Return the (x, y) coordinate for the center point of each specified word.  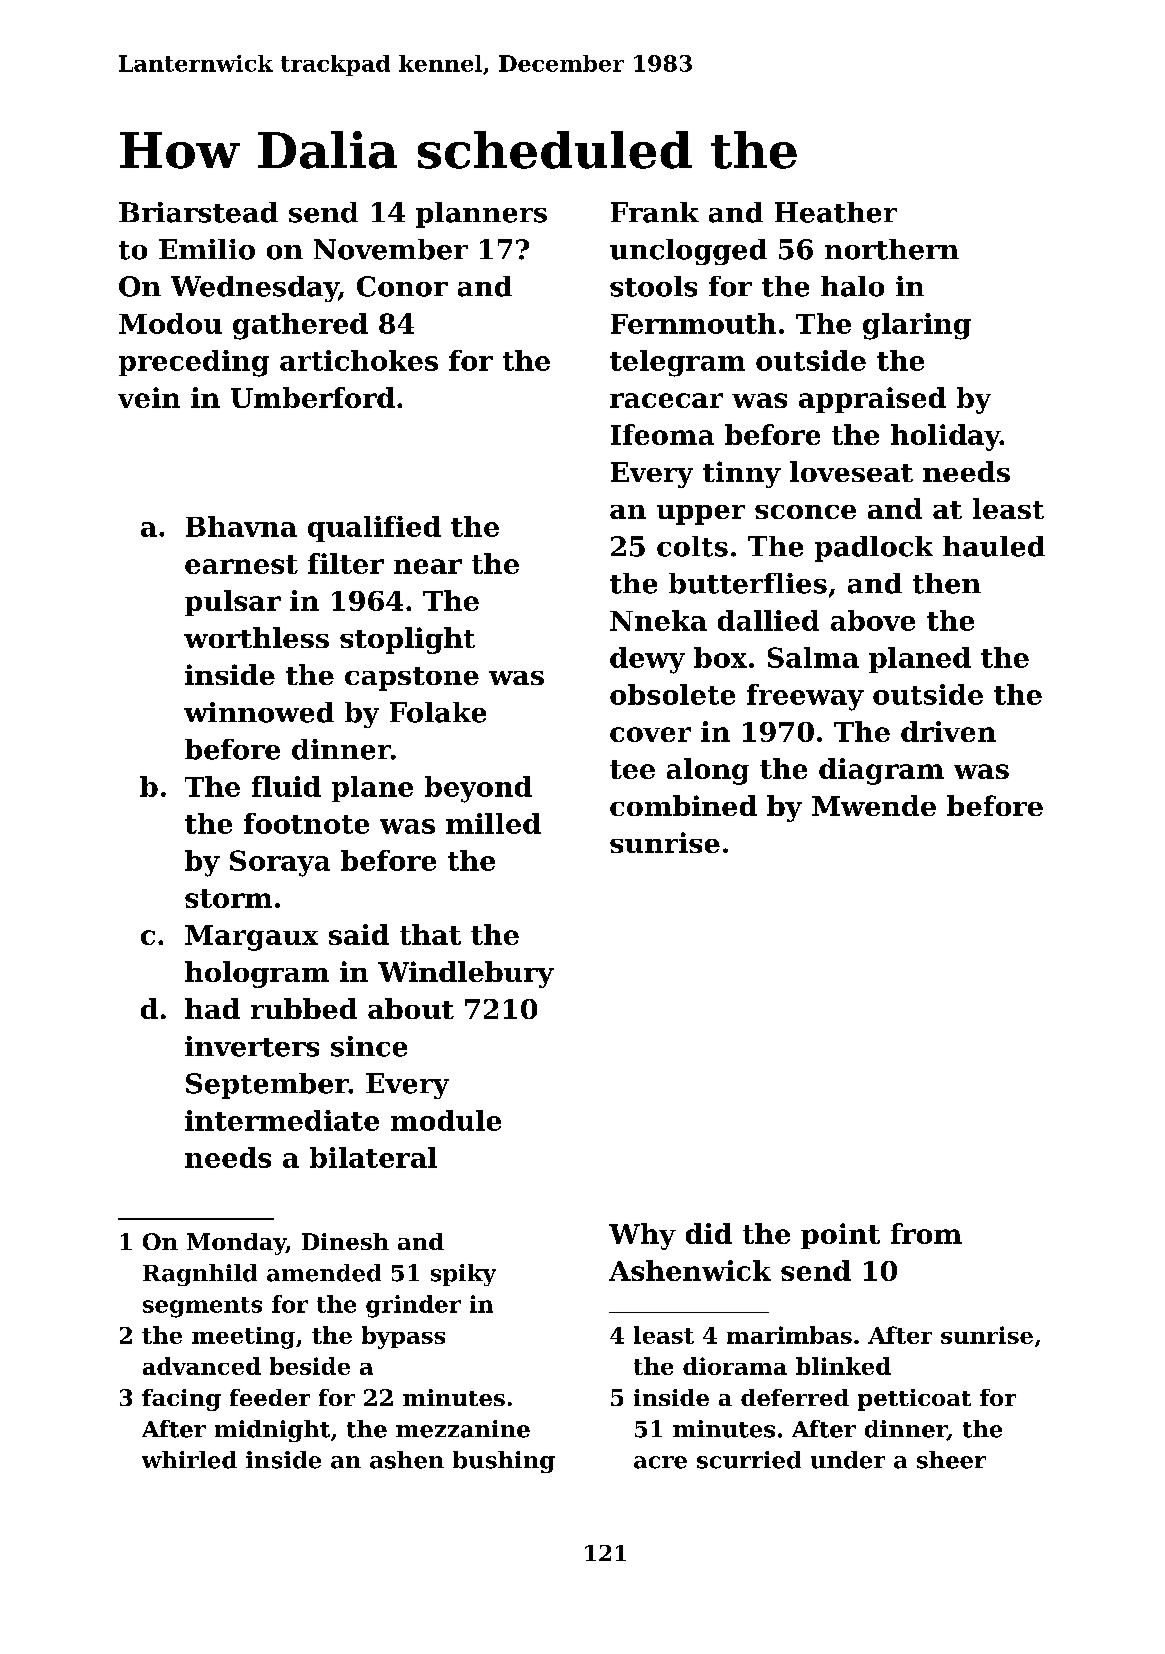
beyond (478, 789)
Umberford (313, 397)
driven (948, 731)
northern (892, 249)
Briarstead (198, 212)
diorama (735, 1366)
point (840, 1236)
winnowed (259, 712)
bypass (403, 1337)
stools (653, 286)
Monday (236, 1244)
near (428, 566)
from (926, 1233)
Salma (813, 657)
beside (310, 1366)
